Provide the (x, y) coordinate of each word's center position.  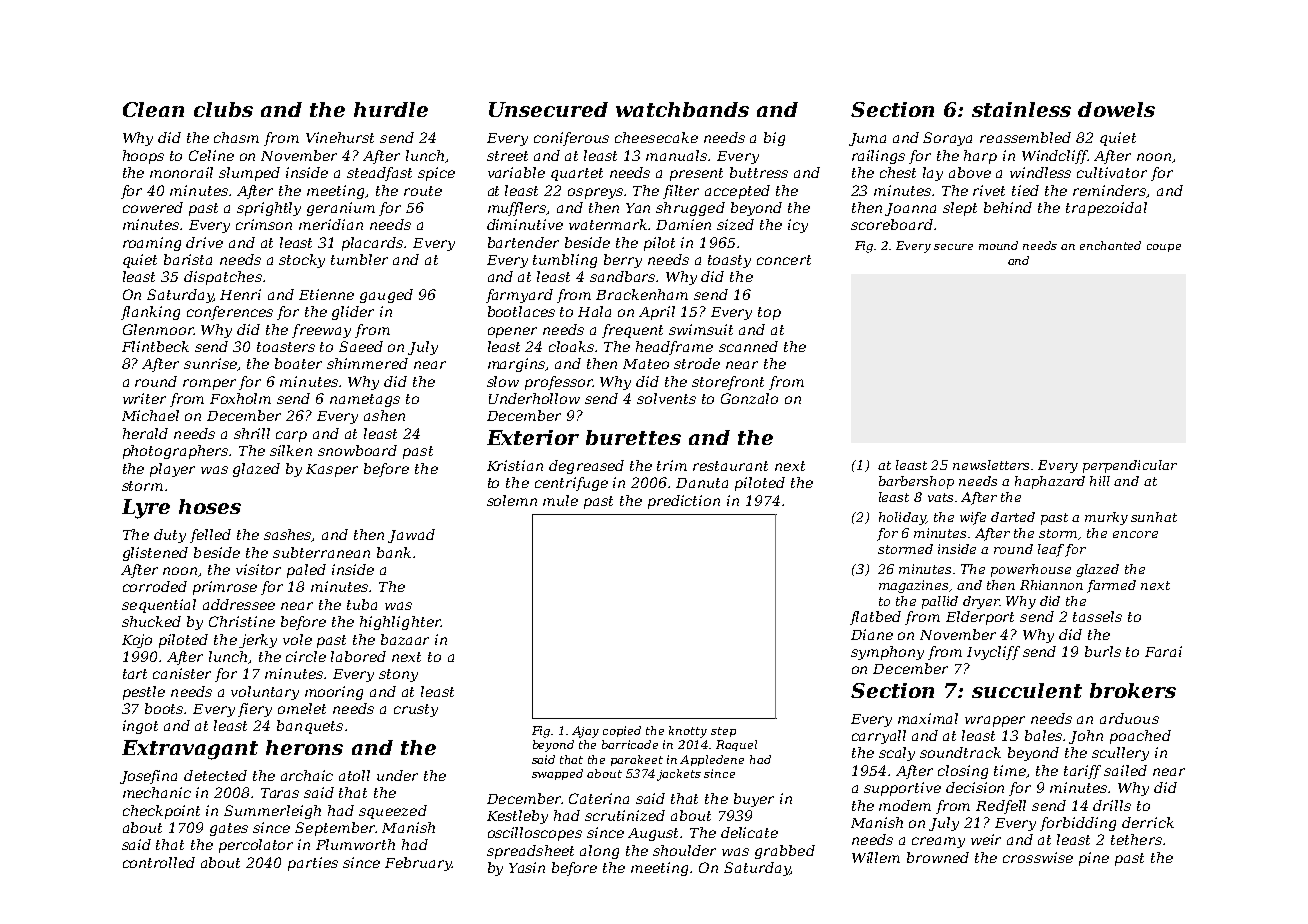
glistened (155, 554)
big (774, 139)
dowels (1116, 109)
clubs (223, 109)
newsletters (991, 465)
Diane (872, 634)
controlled (159, 862)
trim (672, 465)
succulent (1027, 690)
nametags (365, 400)
